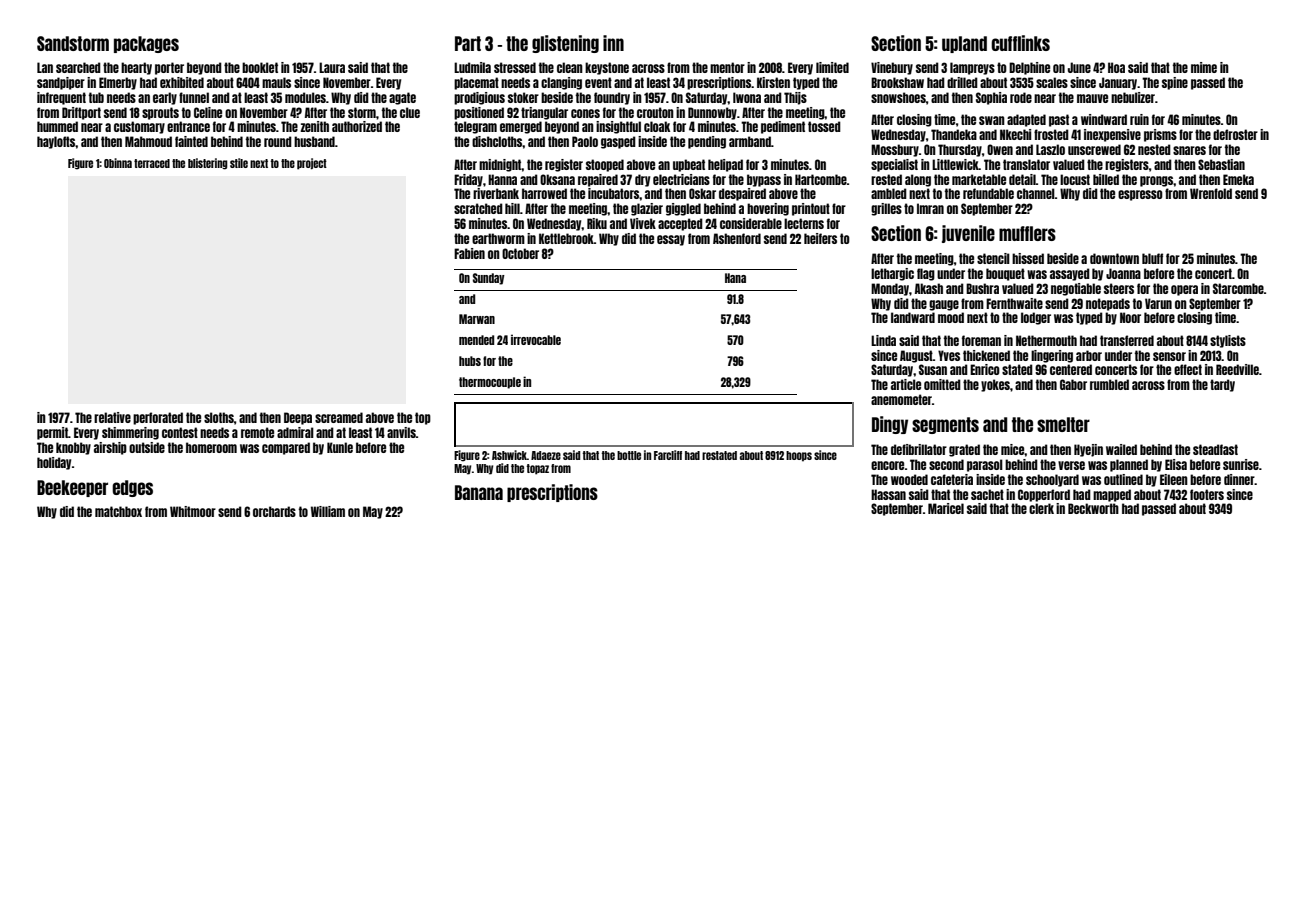 This image has width=1308, height=924. I want to click on cufflinks, so click(1020, 43).
